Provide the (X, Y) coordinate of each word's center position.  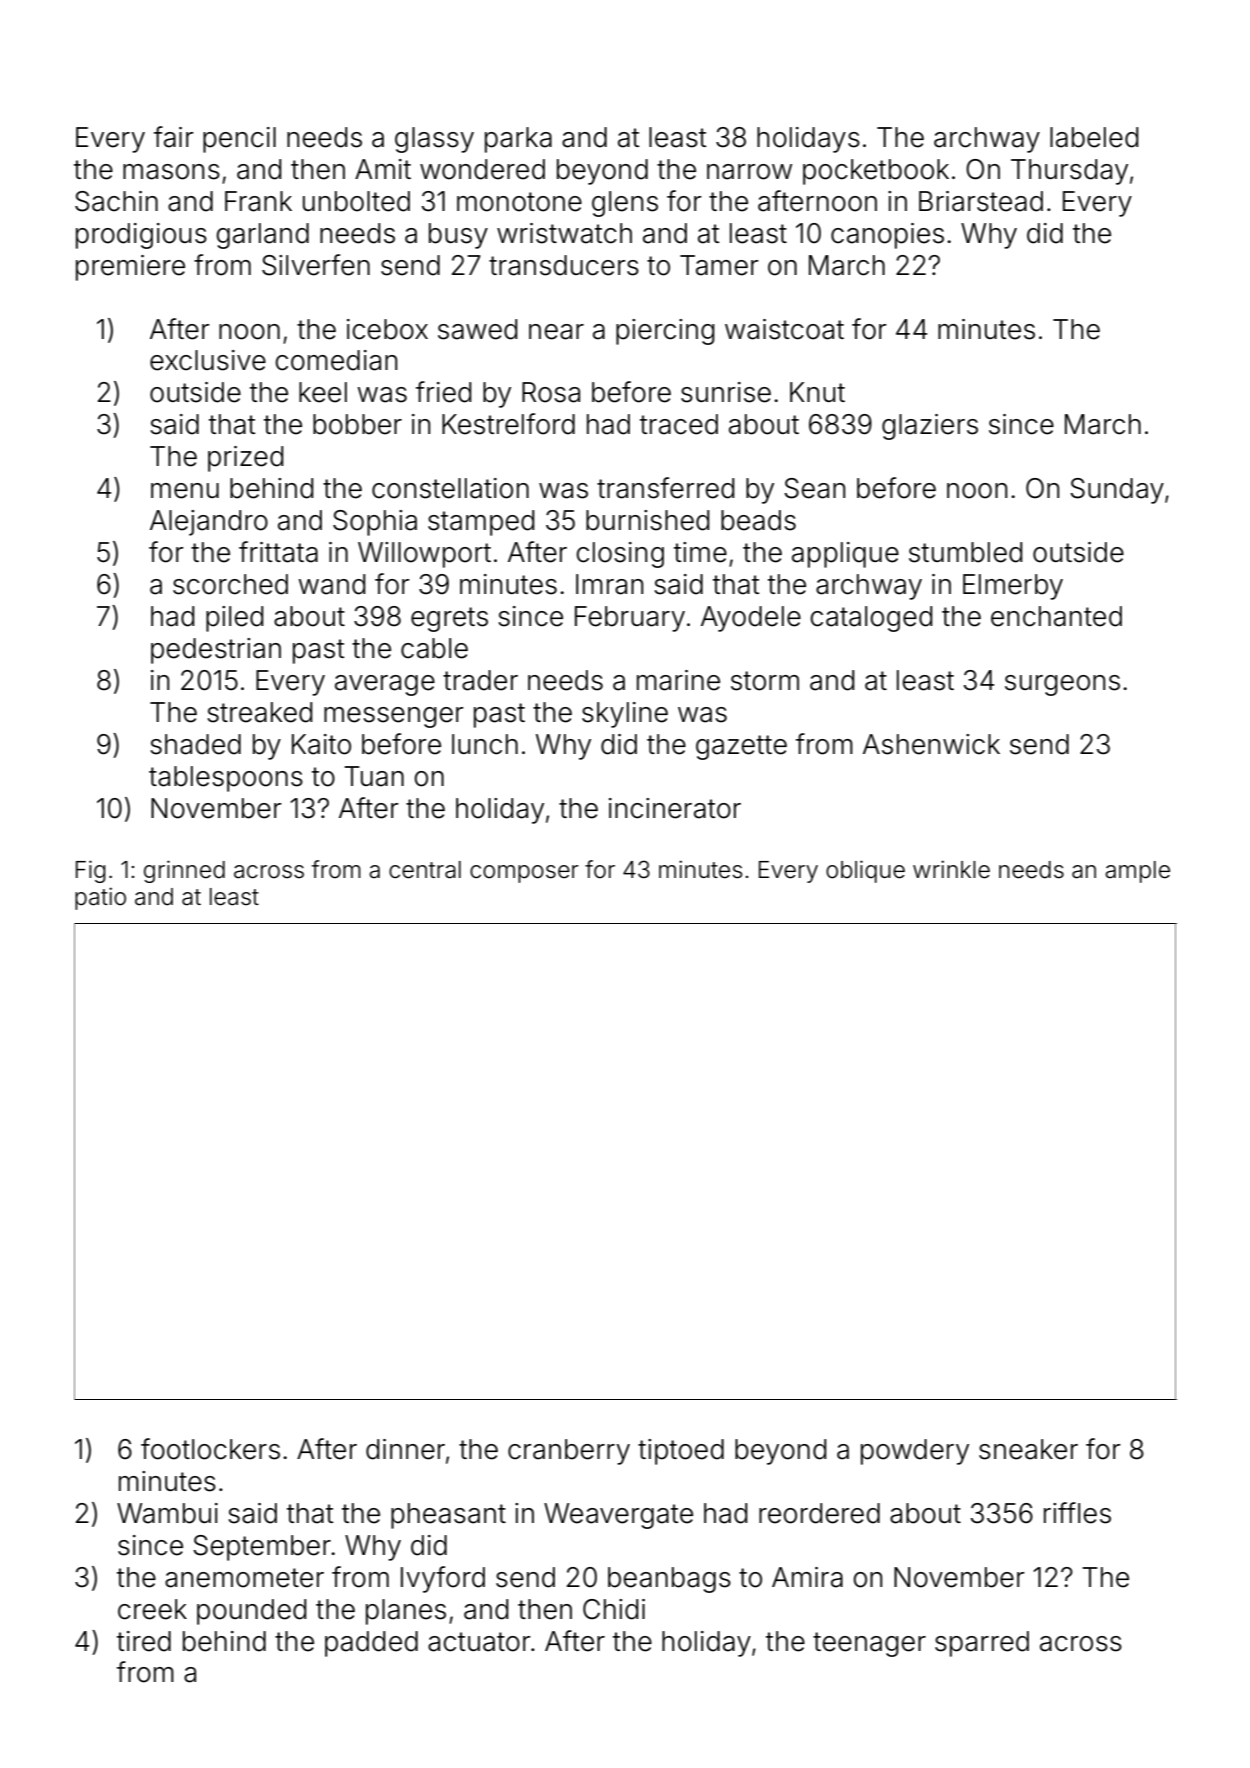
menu (185, 491)
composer (524, 874)
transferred (665, 488)
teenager (869, 1644)
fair (173, 137)
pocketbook (876, 172)
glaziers (930, 427)
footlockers (210, 1449)
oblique (865, 871)
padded (371, 1644)
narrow (749, 172)
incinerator (675, 808)
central (425, 870)
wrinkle (951, 869)
